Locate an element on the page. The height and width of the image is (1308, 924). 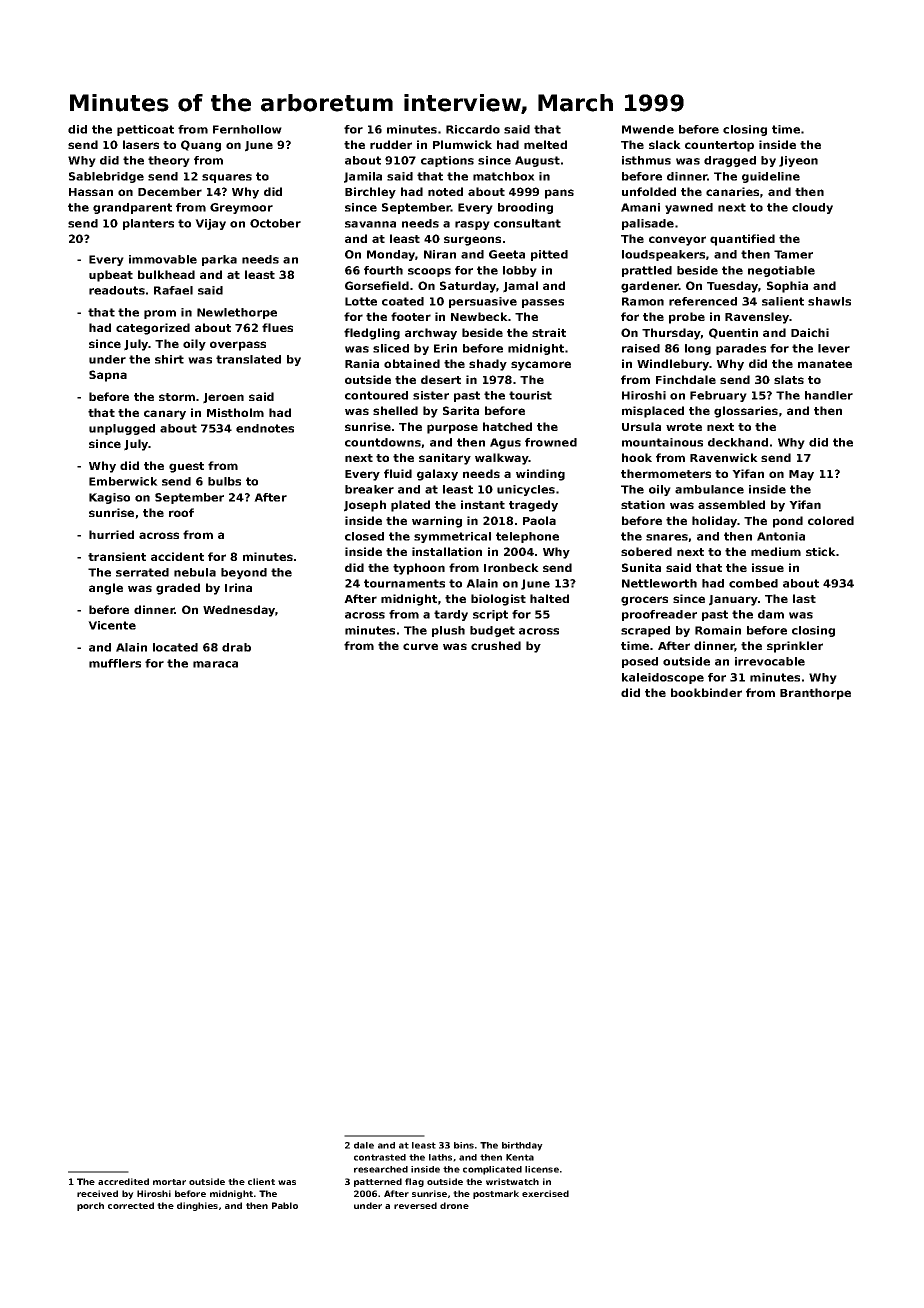
porch is located at coordinates (90, 1206).
